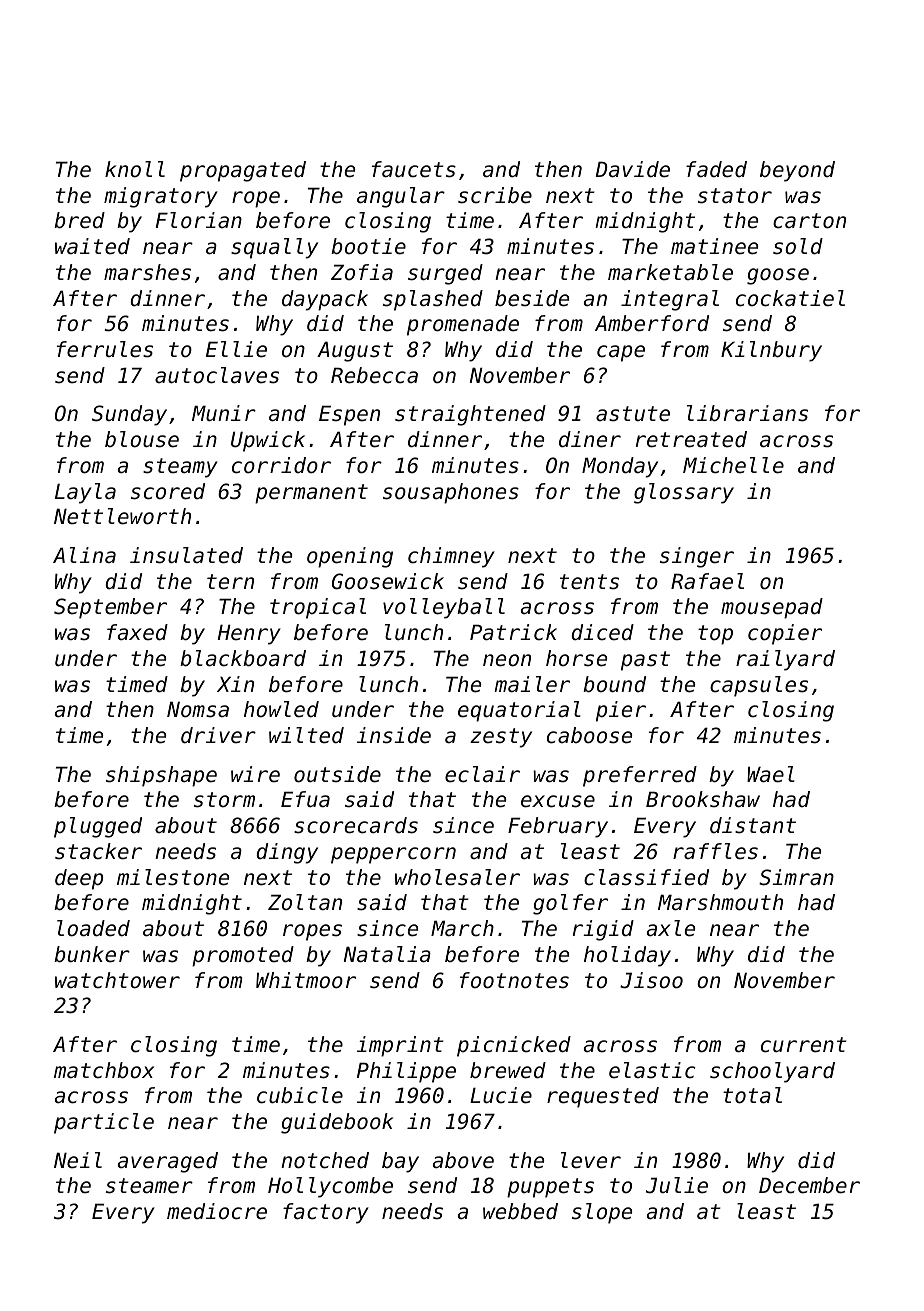 The width and height of the screenshot is (924, 1311). What do you see at coordinates (796, 877) in the screenshot?
I see `Simran` at bounding box center [796, 877].
